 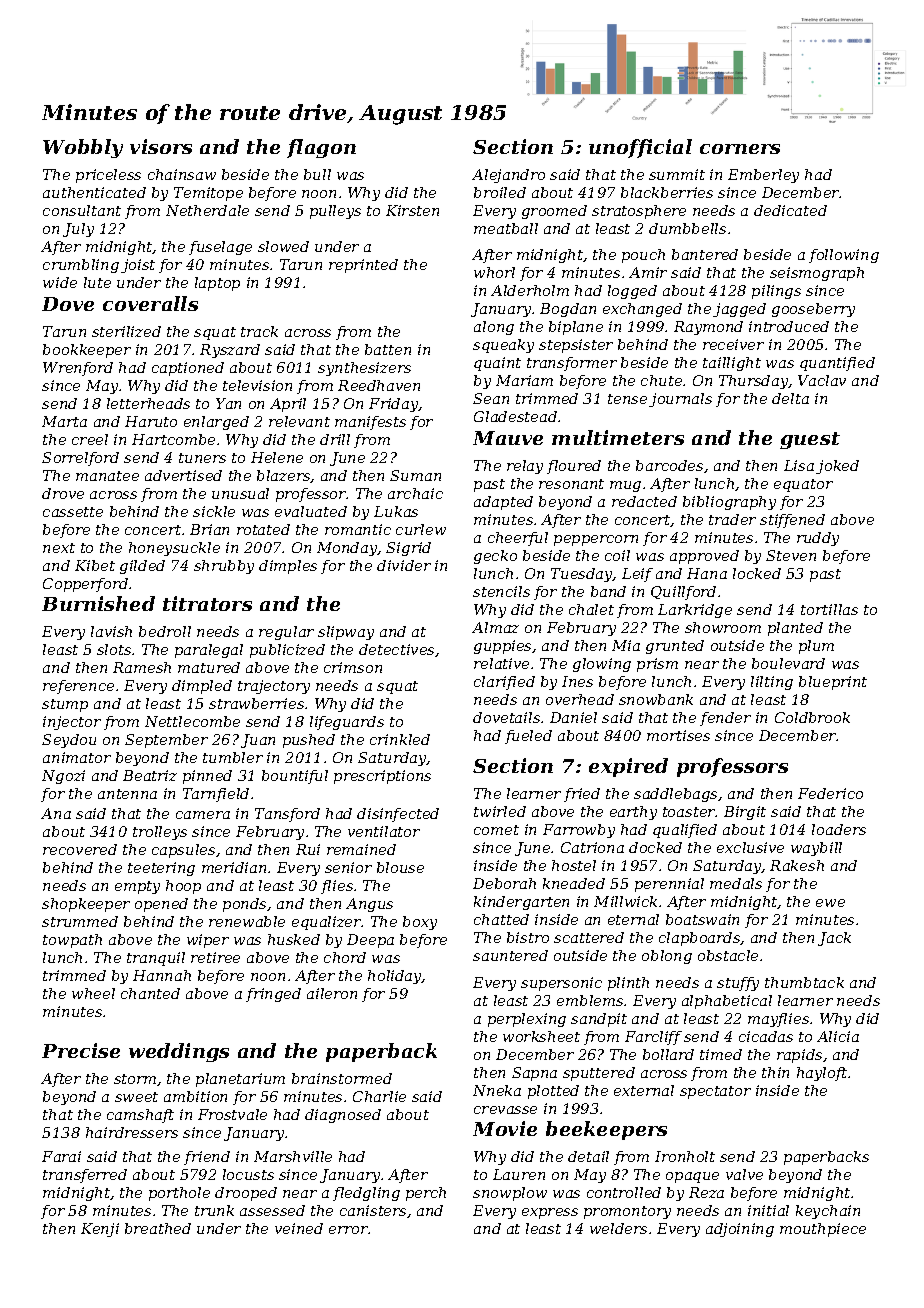 What do you see at coordinates (680, 400) in the page?
I see `journals` at bounding box center [680, 400].
